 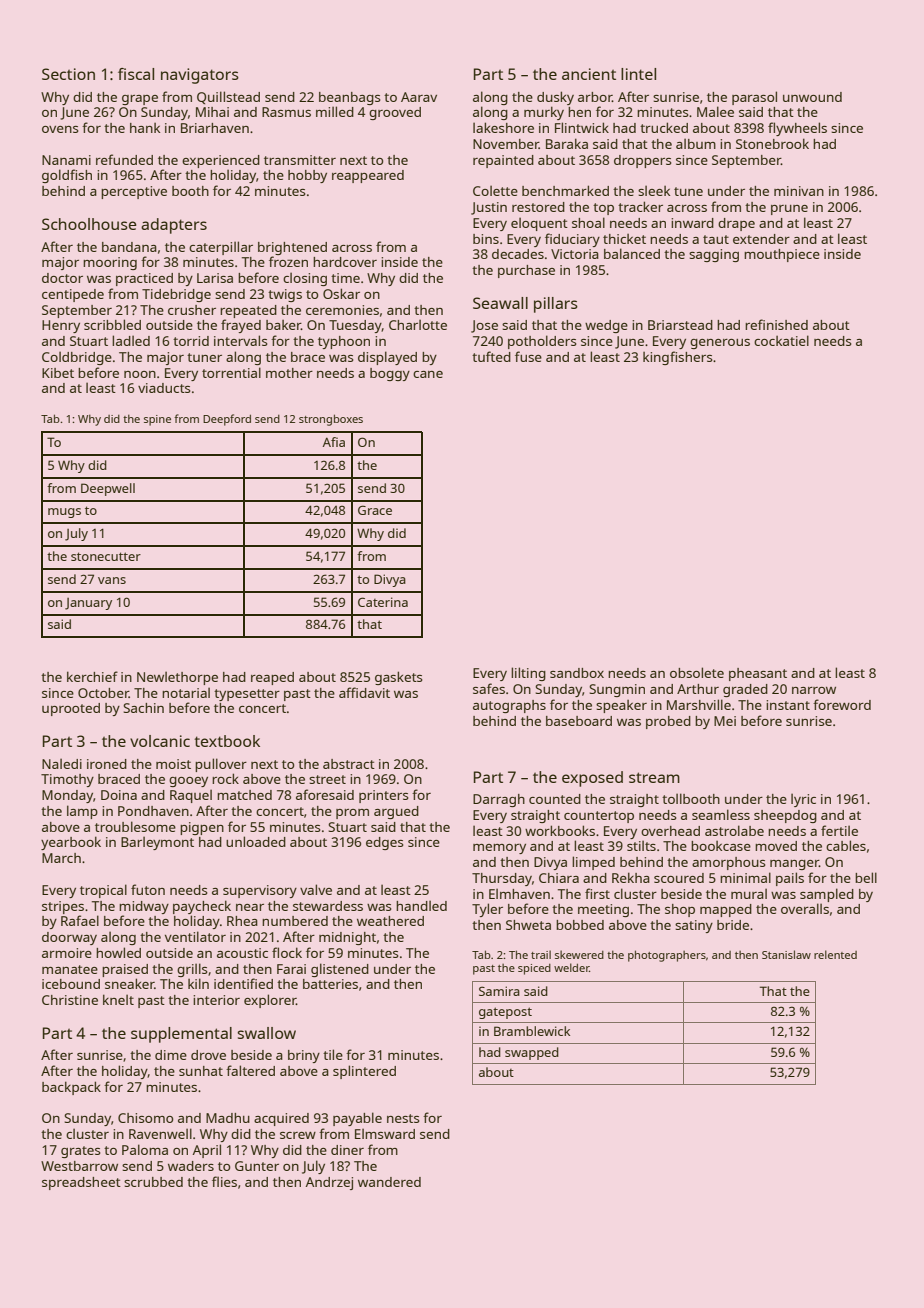 What do you see at coordinates (781, 340) in the screenshot?
I see `cockatiel` at bounding box center [781, 340].
